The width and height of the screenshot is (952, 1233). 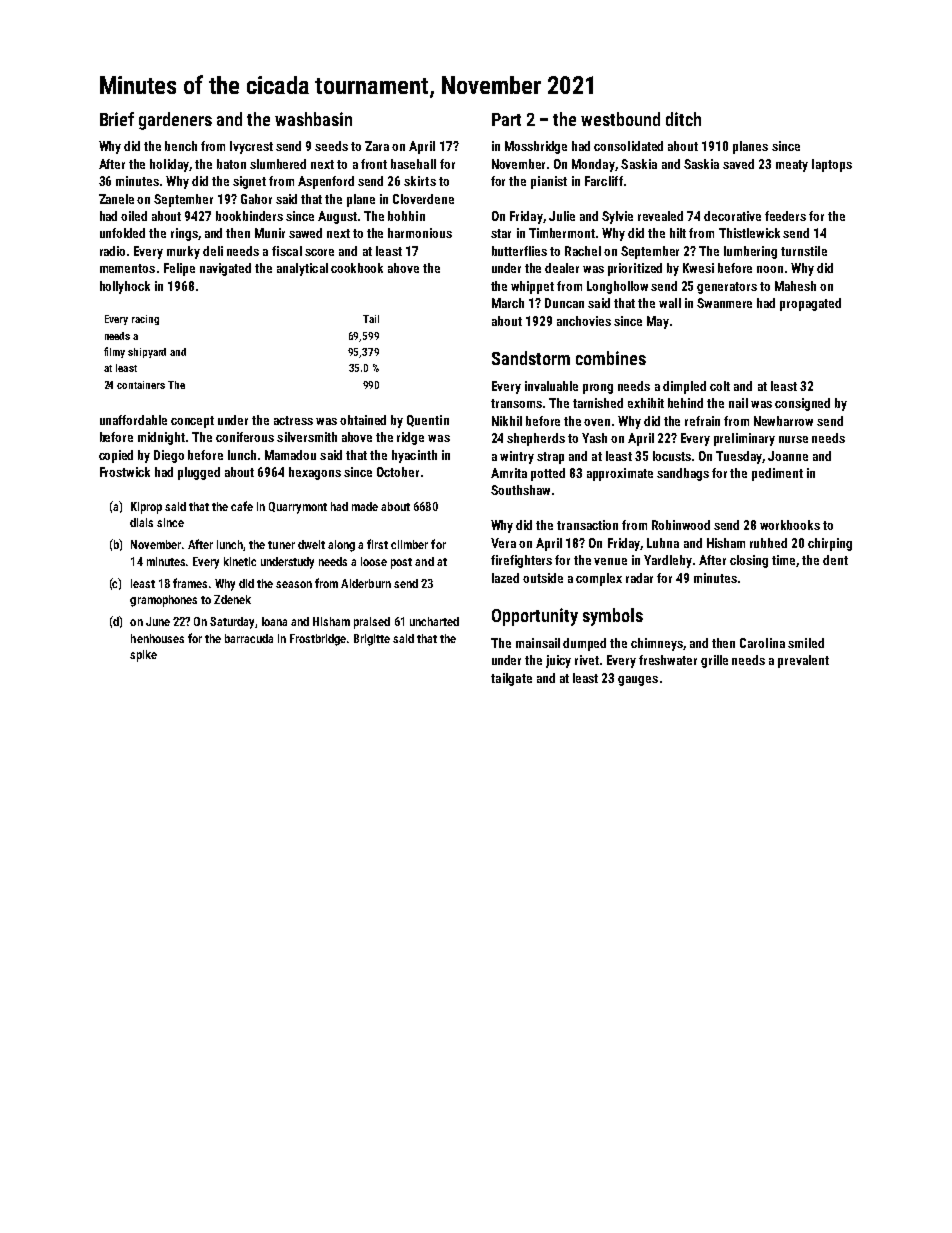 I want to click on Part, so click(x=506, y=119).
